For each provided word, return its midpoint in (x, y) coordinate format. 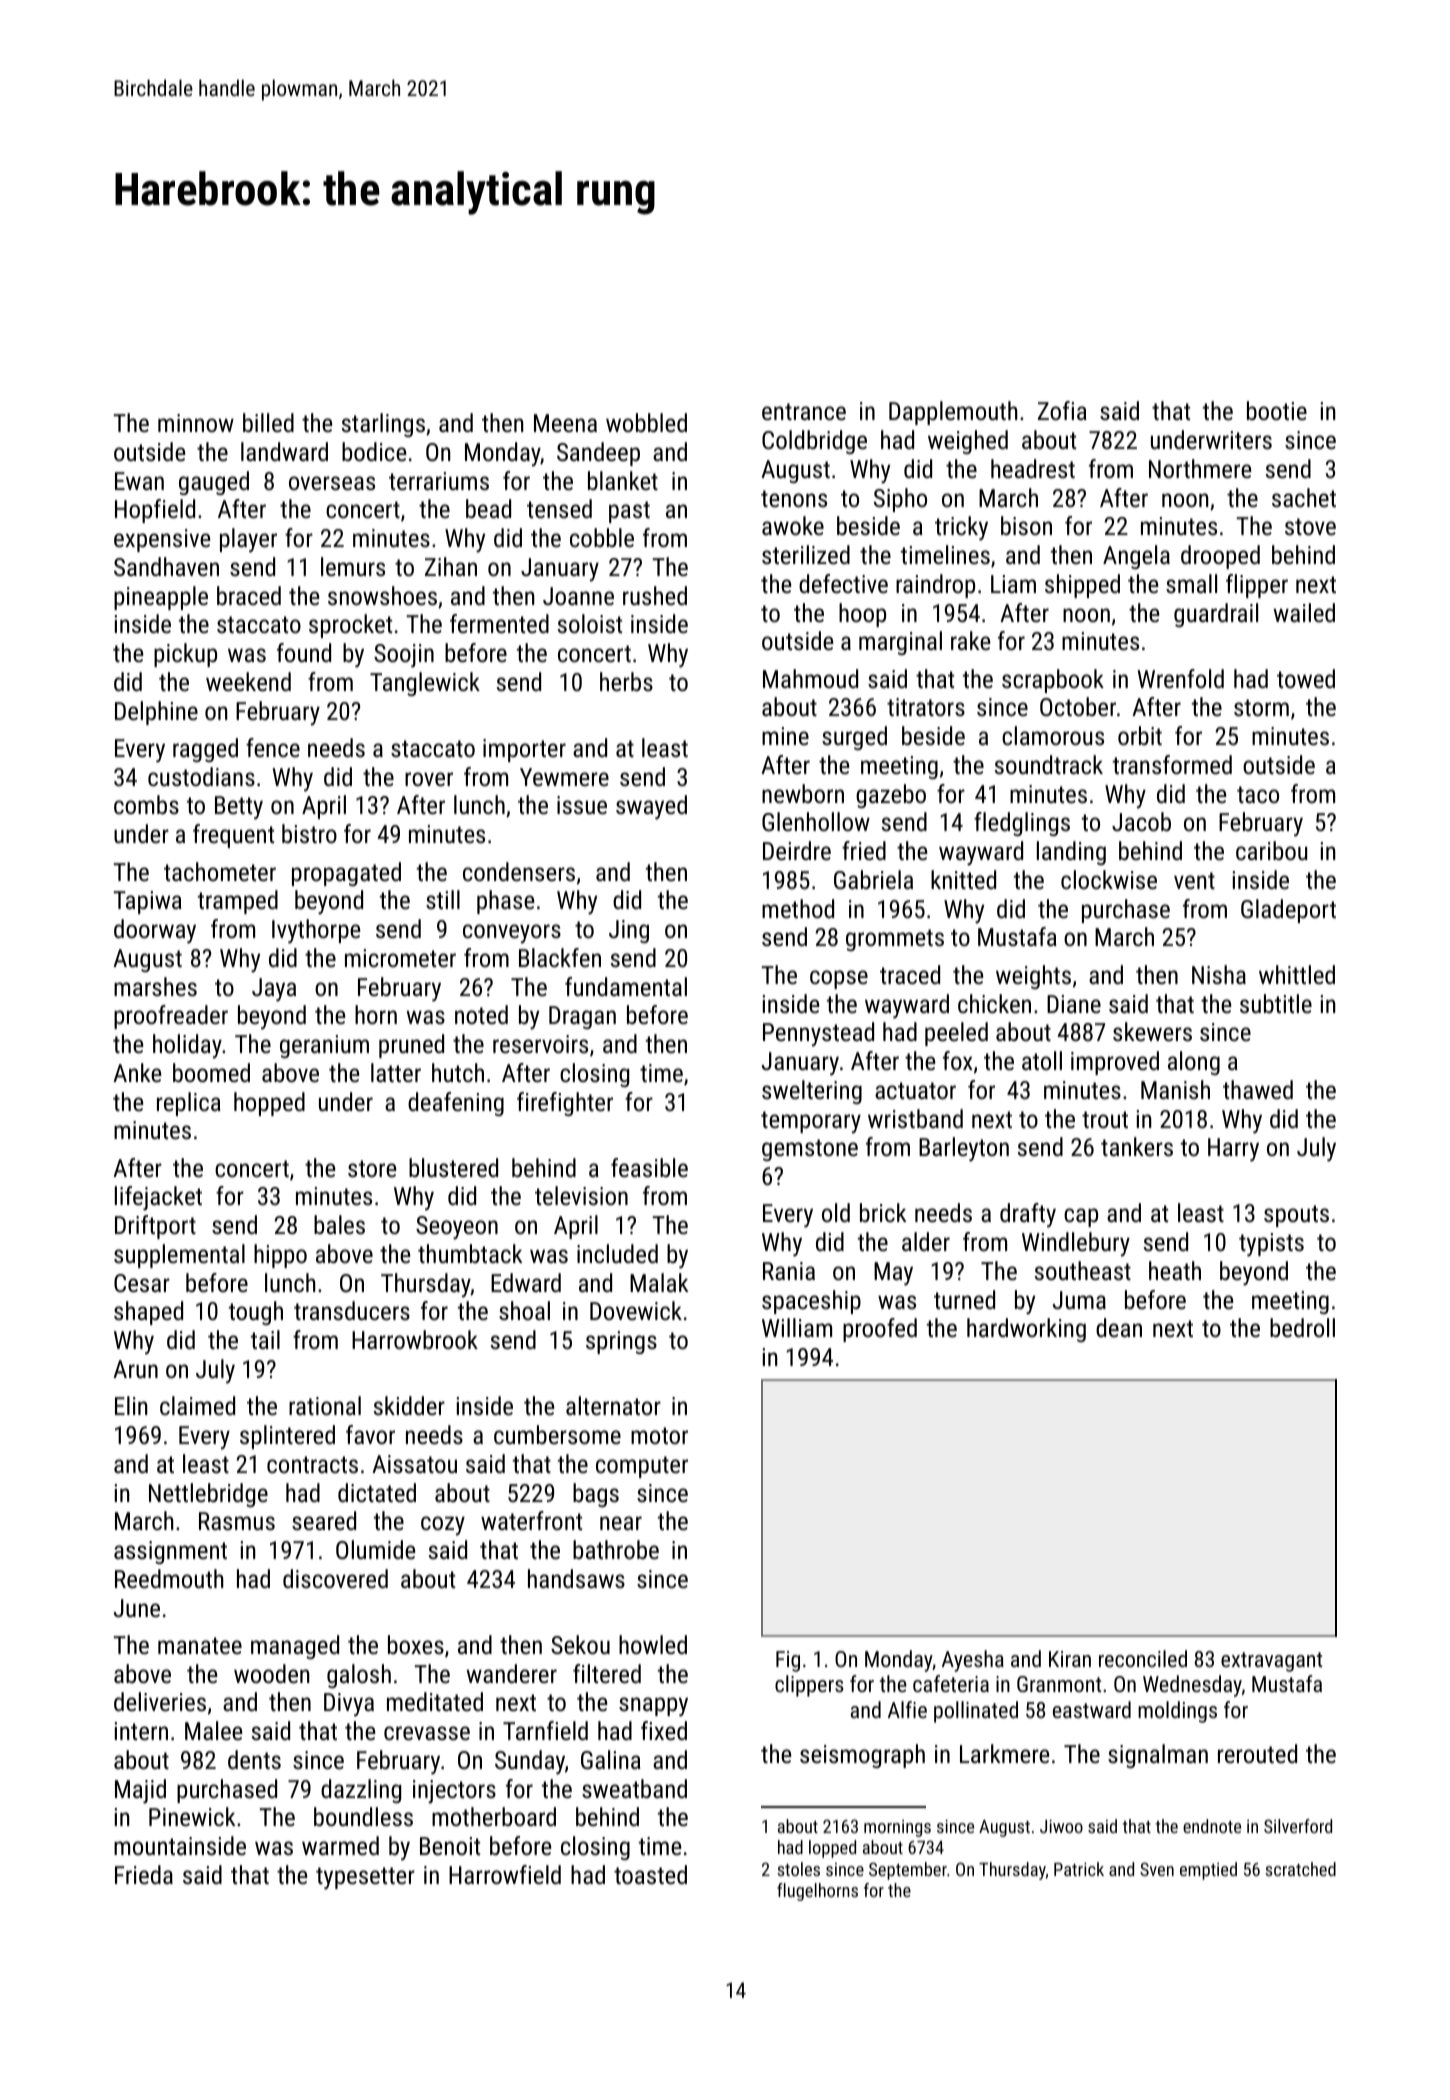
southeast (1083, 1270)
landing (1071, 853)
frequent (233, 836)
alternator (613, 1405)
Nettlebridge (208, 1495)
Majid (140, 1791)
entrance (804, 411)
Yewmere (564, 777)
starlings (383, 425)
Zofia (1062, 410)
